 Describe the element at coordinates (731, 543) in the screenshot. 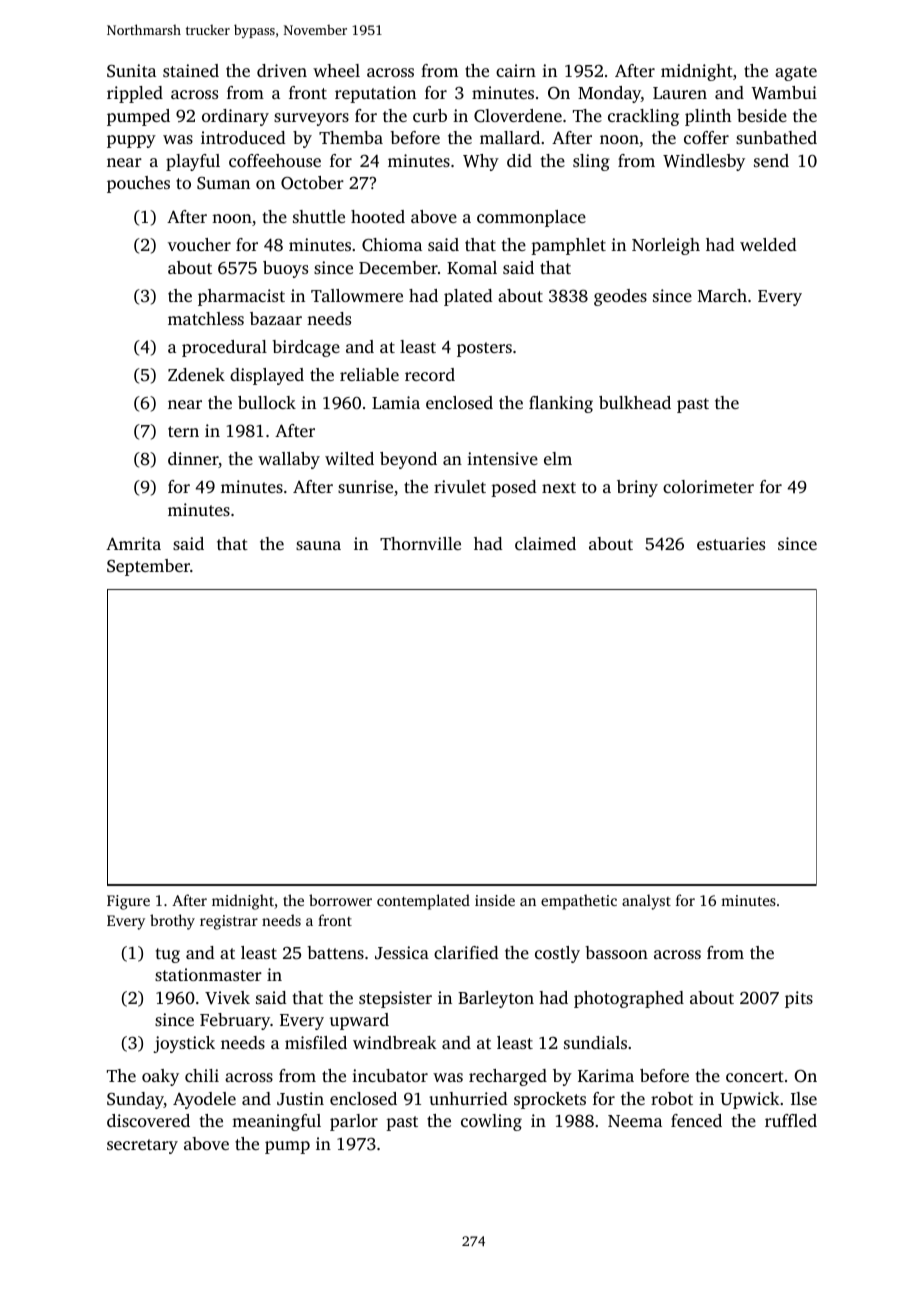

I see `estuaries` at that location.
